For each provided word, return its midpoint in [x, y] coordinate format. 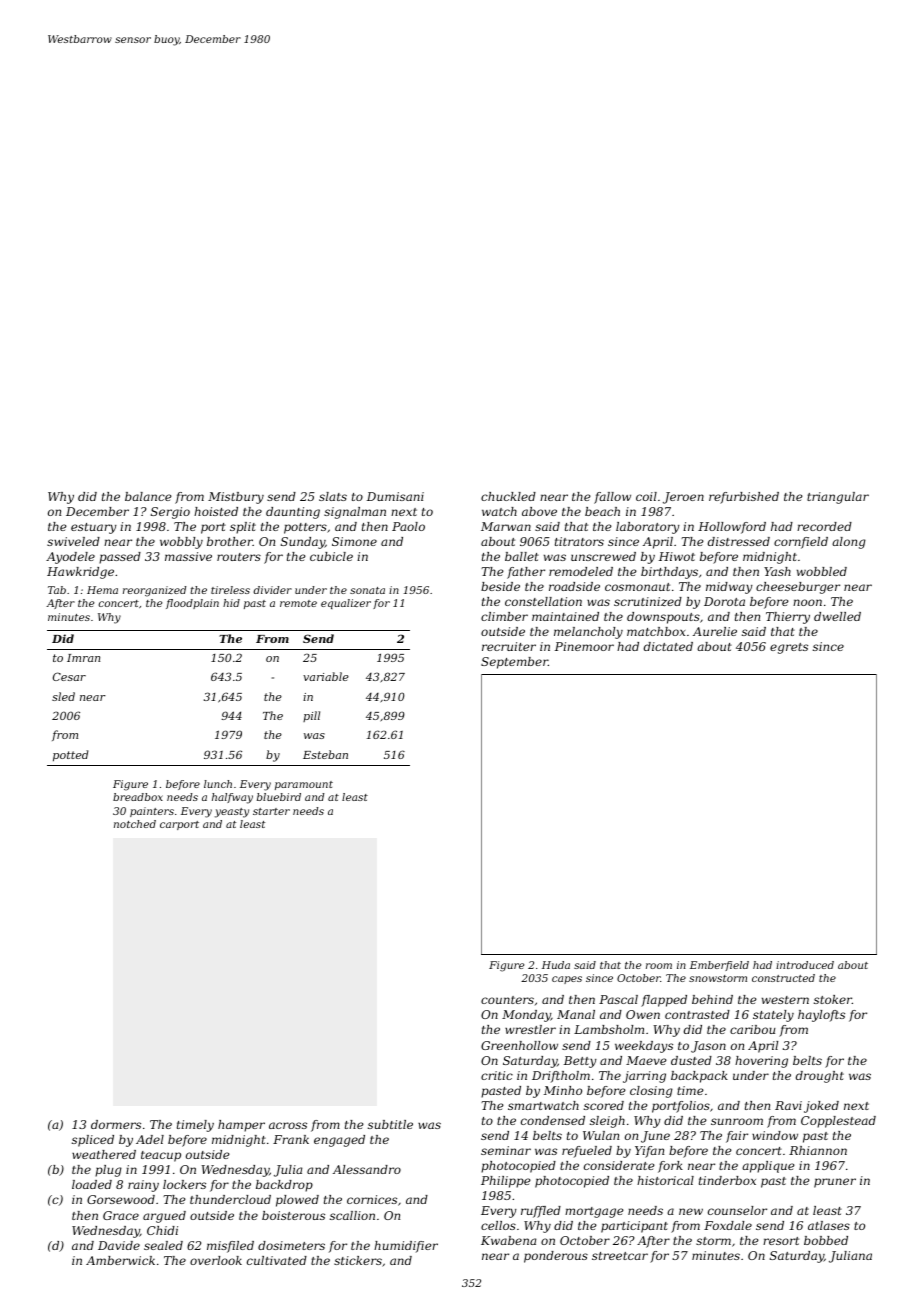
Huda [556, 965]
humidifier [406, 1247]
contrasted [697, 1014]
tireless [230, 590]
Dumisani [395, 496]
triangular [838, 498]
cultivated [277, 1260]
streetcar [620, 1256]
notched [135, 824]
